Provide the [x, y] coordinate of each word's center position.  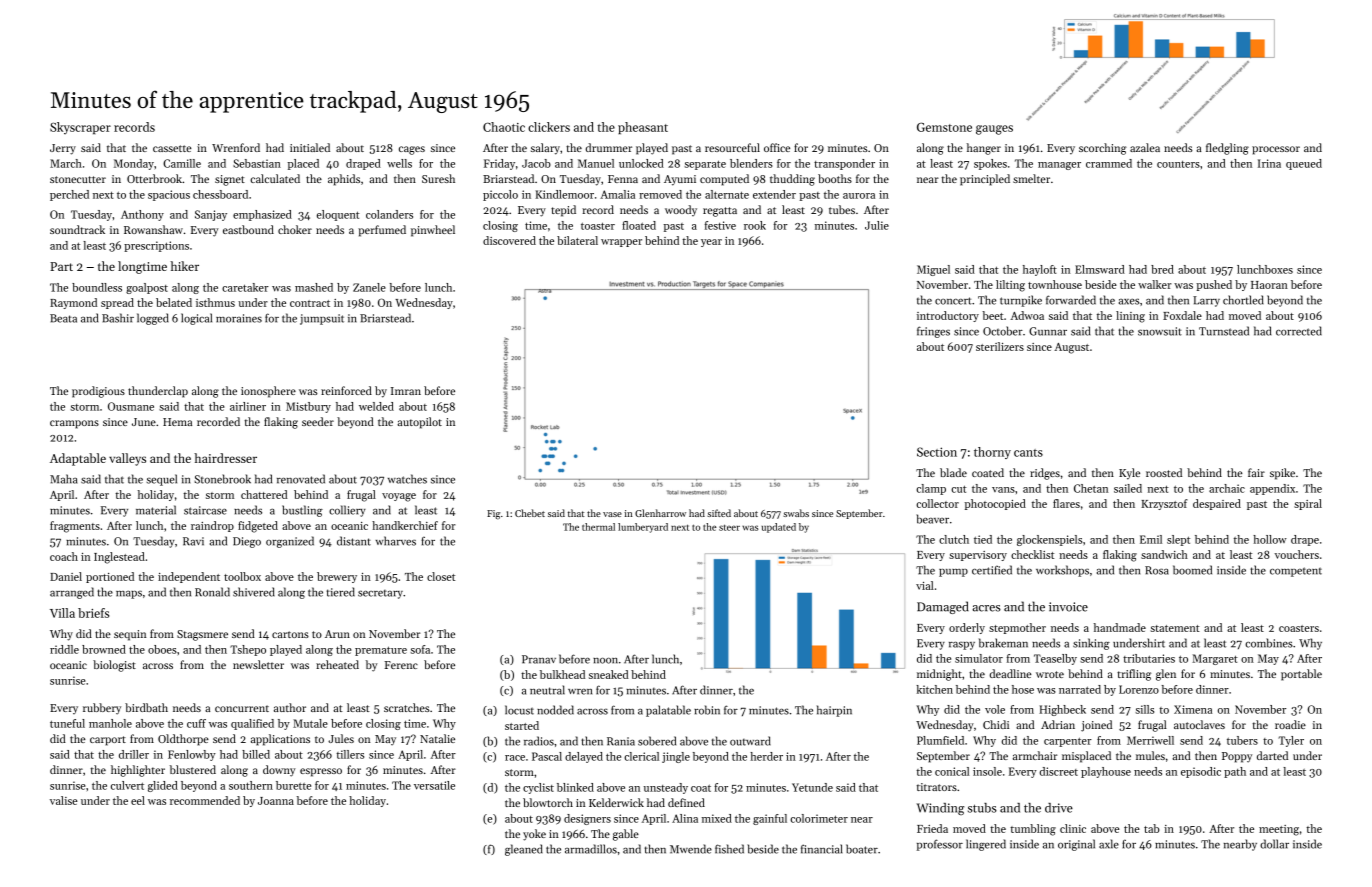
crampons [74, 424]
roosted [1164, 472]
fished [729, 849]
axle [1109, 844]
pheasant [643, 128]
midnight [939, 675]
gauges [994, 130]
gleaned [524, 850]
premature [381, 651]
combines [1269, 643]
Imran [406, 391]
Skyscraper [80, 128]
